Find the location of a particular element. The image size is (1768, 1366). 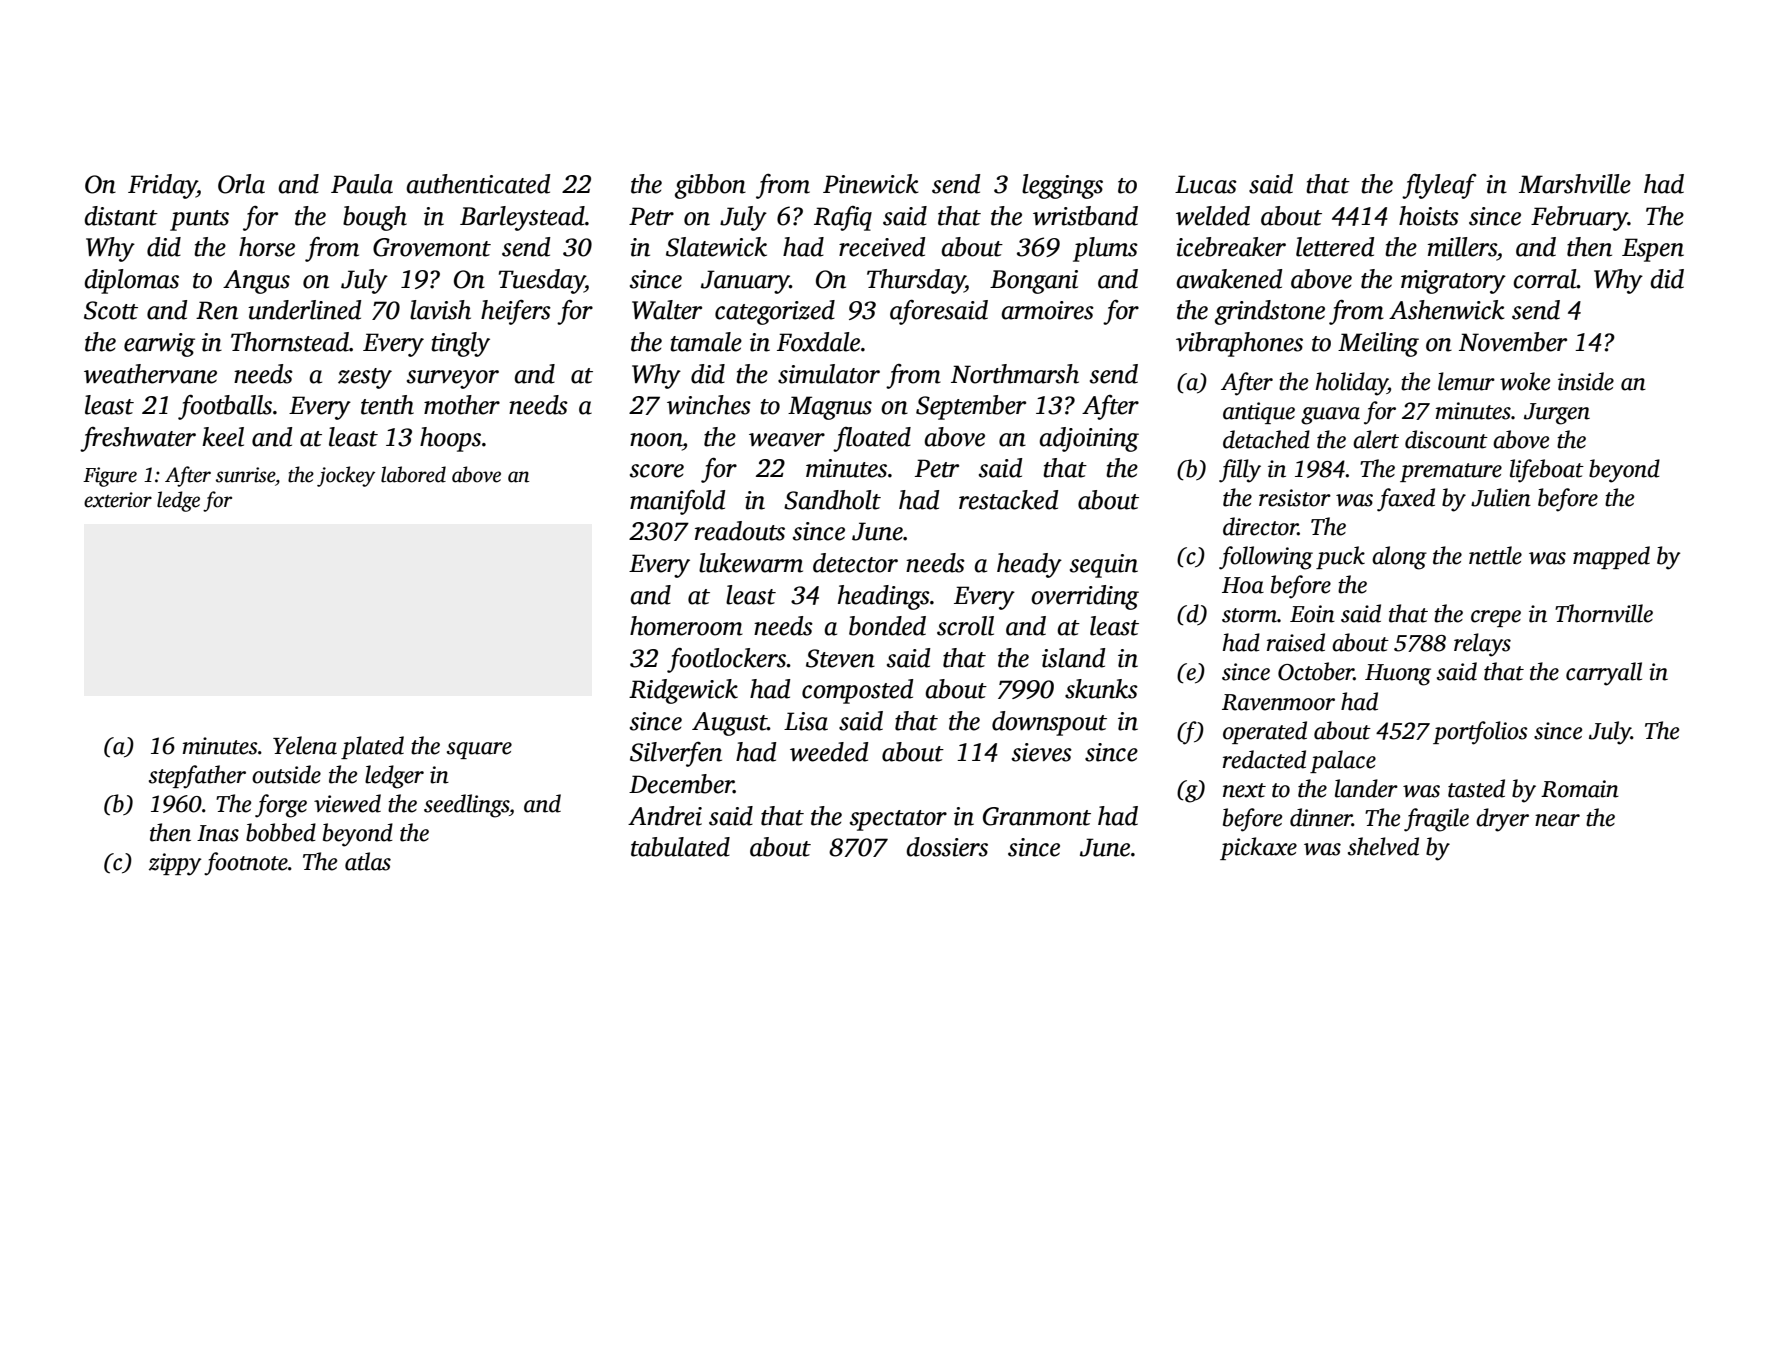

stepfather is located at coordinates (197, 777).
